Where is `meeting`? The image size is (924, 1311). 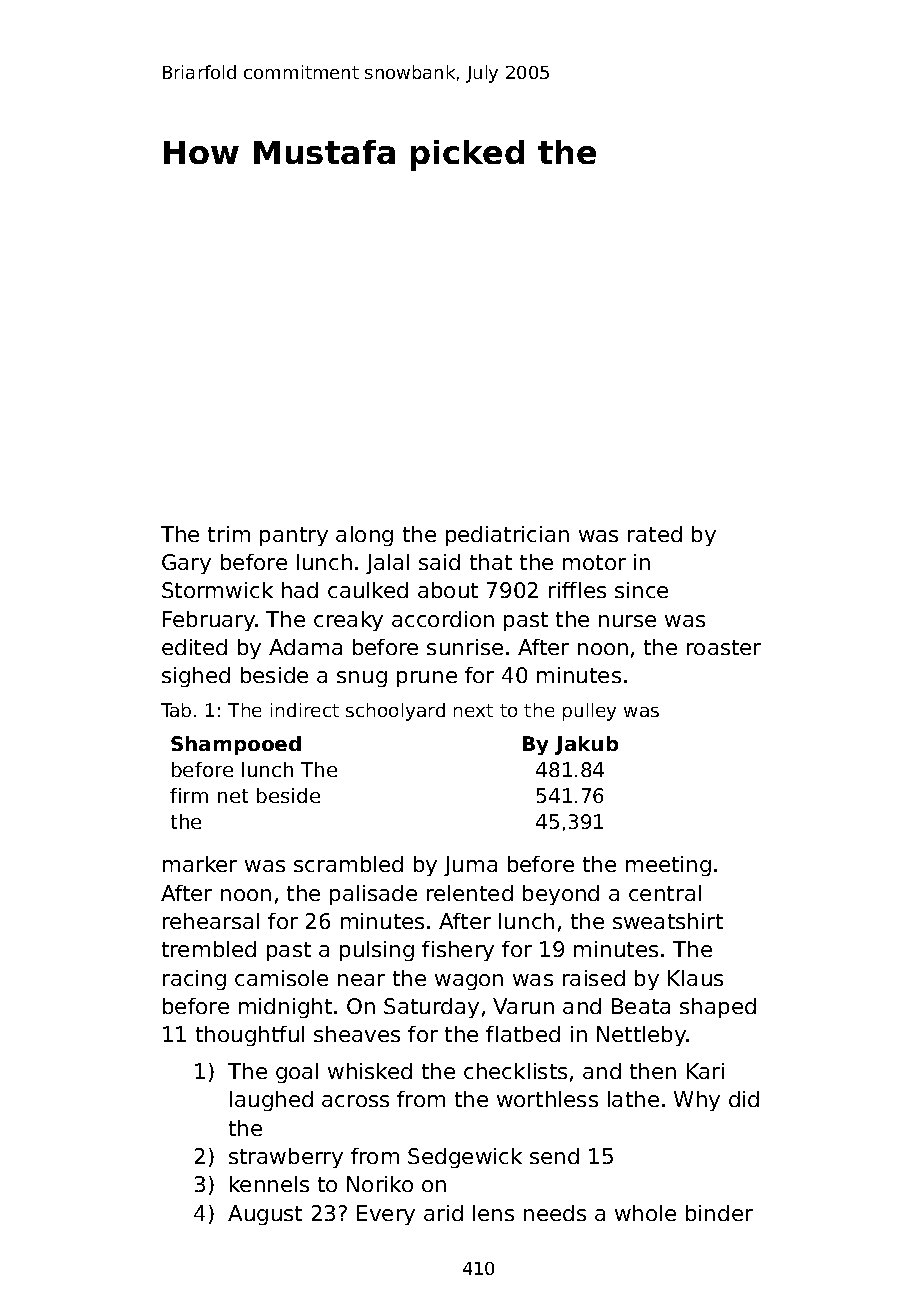
meeting is located at coordinates (668, 866).
